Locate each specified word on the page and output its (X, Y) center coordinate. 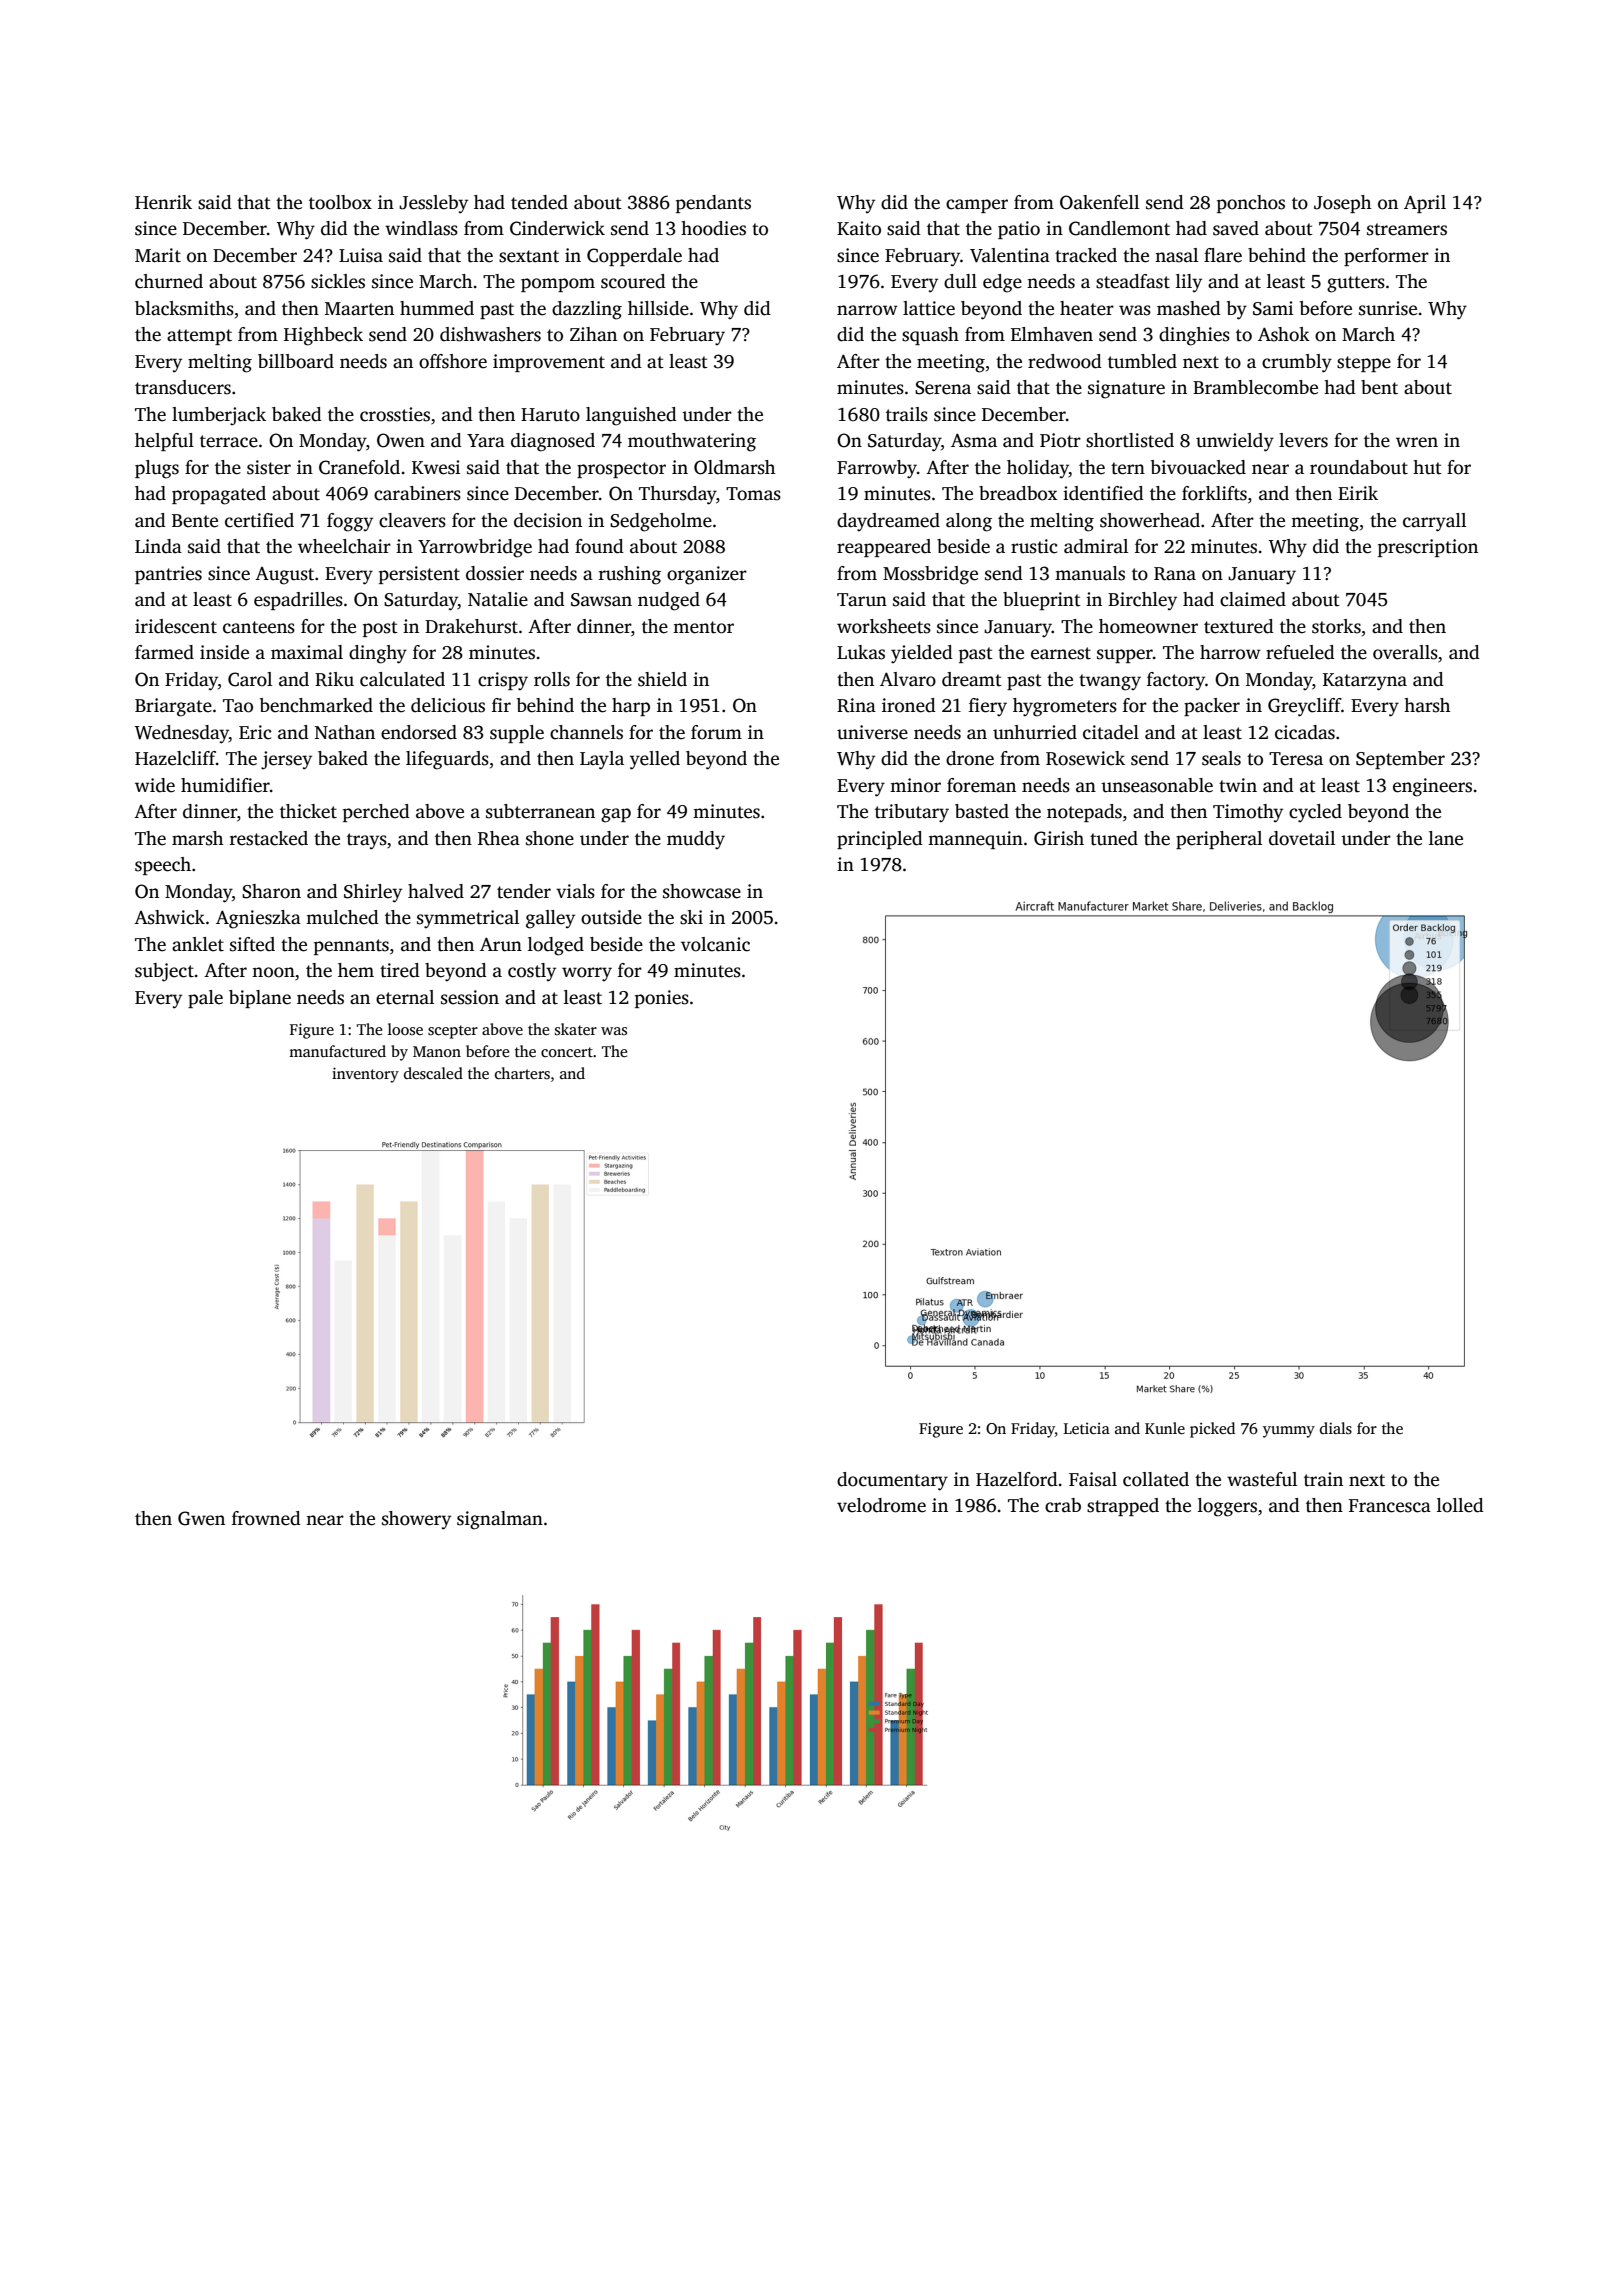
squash (930, 336)
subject (164, 972)
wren (1417, 442)
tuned (1114, 838)
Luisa (361, 255)
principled (880, 840)
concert (567, 1052)
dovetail (1302, 838)
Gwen (201, 1518)
